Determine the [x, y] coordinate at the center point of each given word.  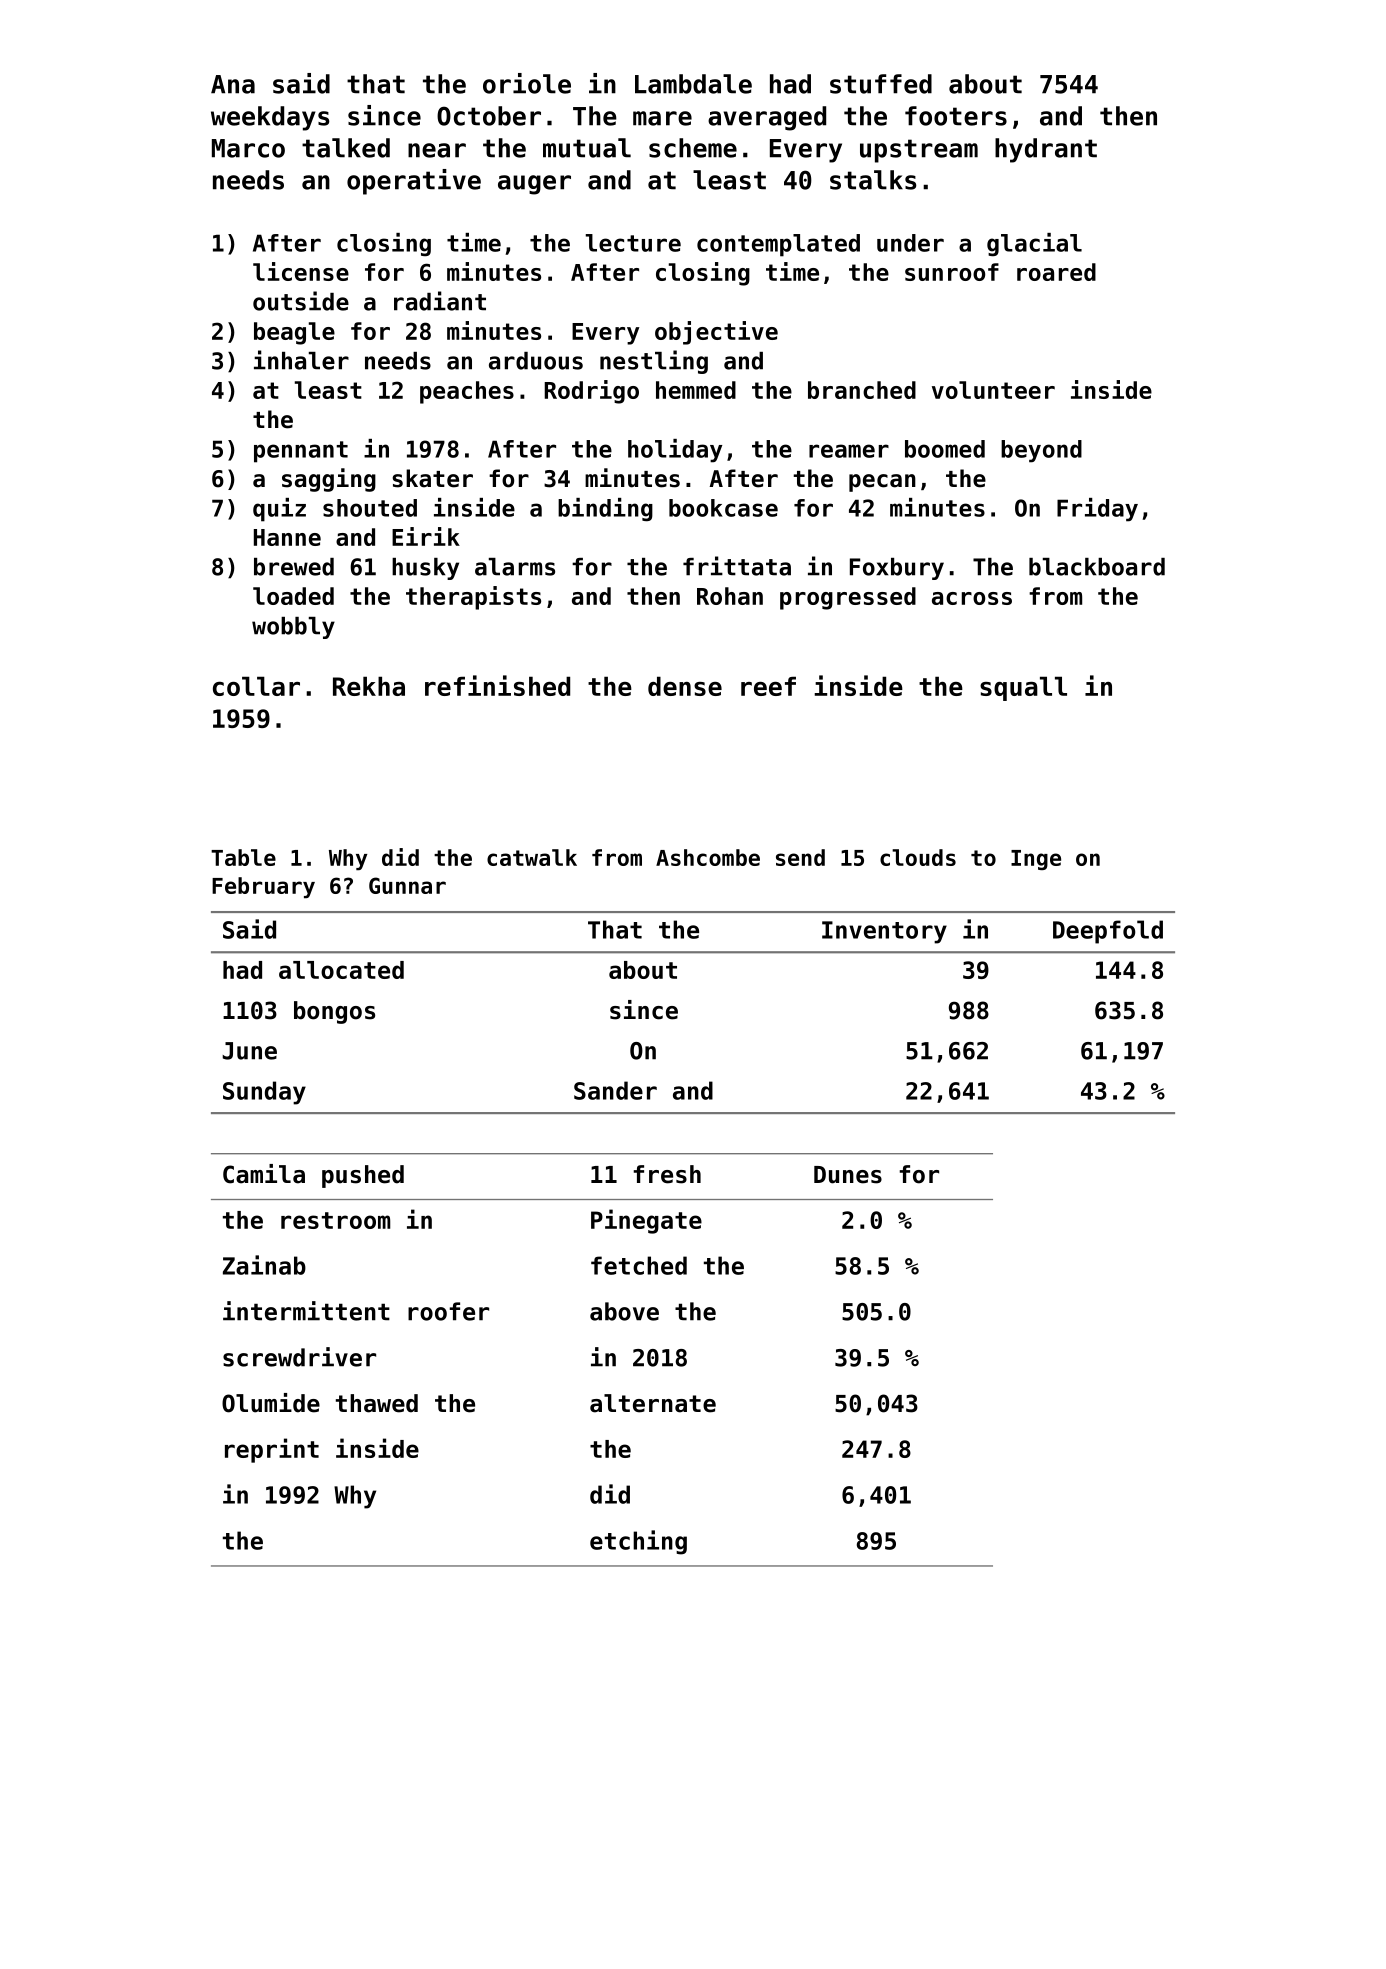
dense [685, 686]
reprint [272, 1450]
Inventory [884, 932]
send [800, 857]
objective [716, 333]
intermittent [306, 1311]
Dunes [848, 1175]
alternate [653, 1403]
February [263, 888]
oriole [527, 83]
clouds [918, 857]
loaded [293, 596]
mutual [587, 148]
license [301, 271]
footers [956, 116]
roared [1056, 272]
